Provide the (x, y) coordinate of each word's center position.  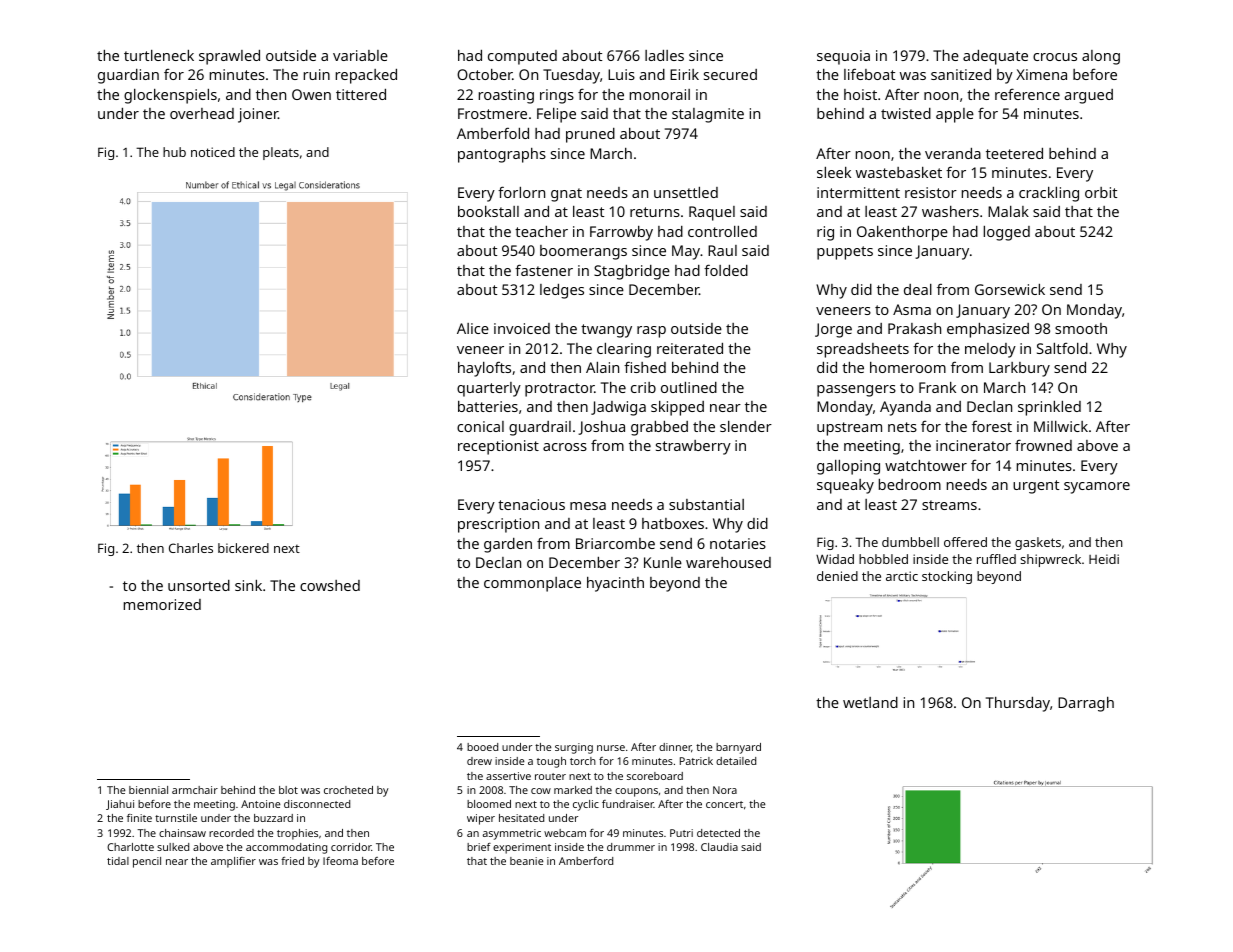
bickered (243, 548)
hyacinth (615, 584)
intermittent (858, 192)
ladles (664, 55)
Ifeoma (340, 861)
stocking (947, 577)
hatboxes (673, 523)
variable (360, 55)
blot (288, 790)
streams (949, 505)
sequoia (843, 57)
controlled (722, 231)
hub (174, 152)
